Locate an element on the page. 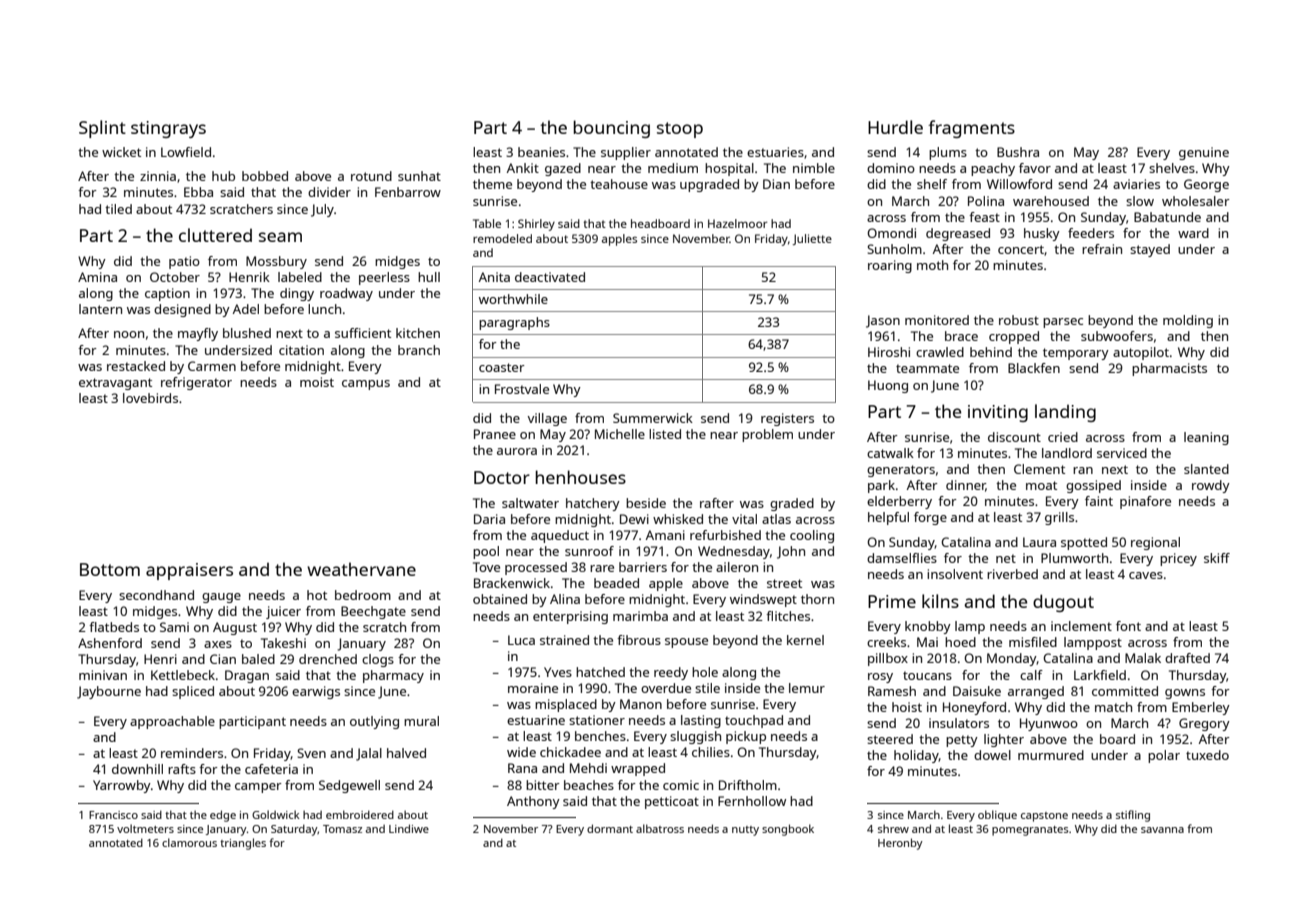 Image resolution: width=1308 pixels, height=924 pixels. Hurdle is located at coordinates (895, 127).
